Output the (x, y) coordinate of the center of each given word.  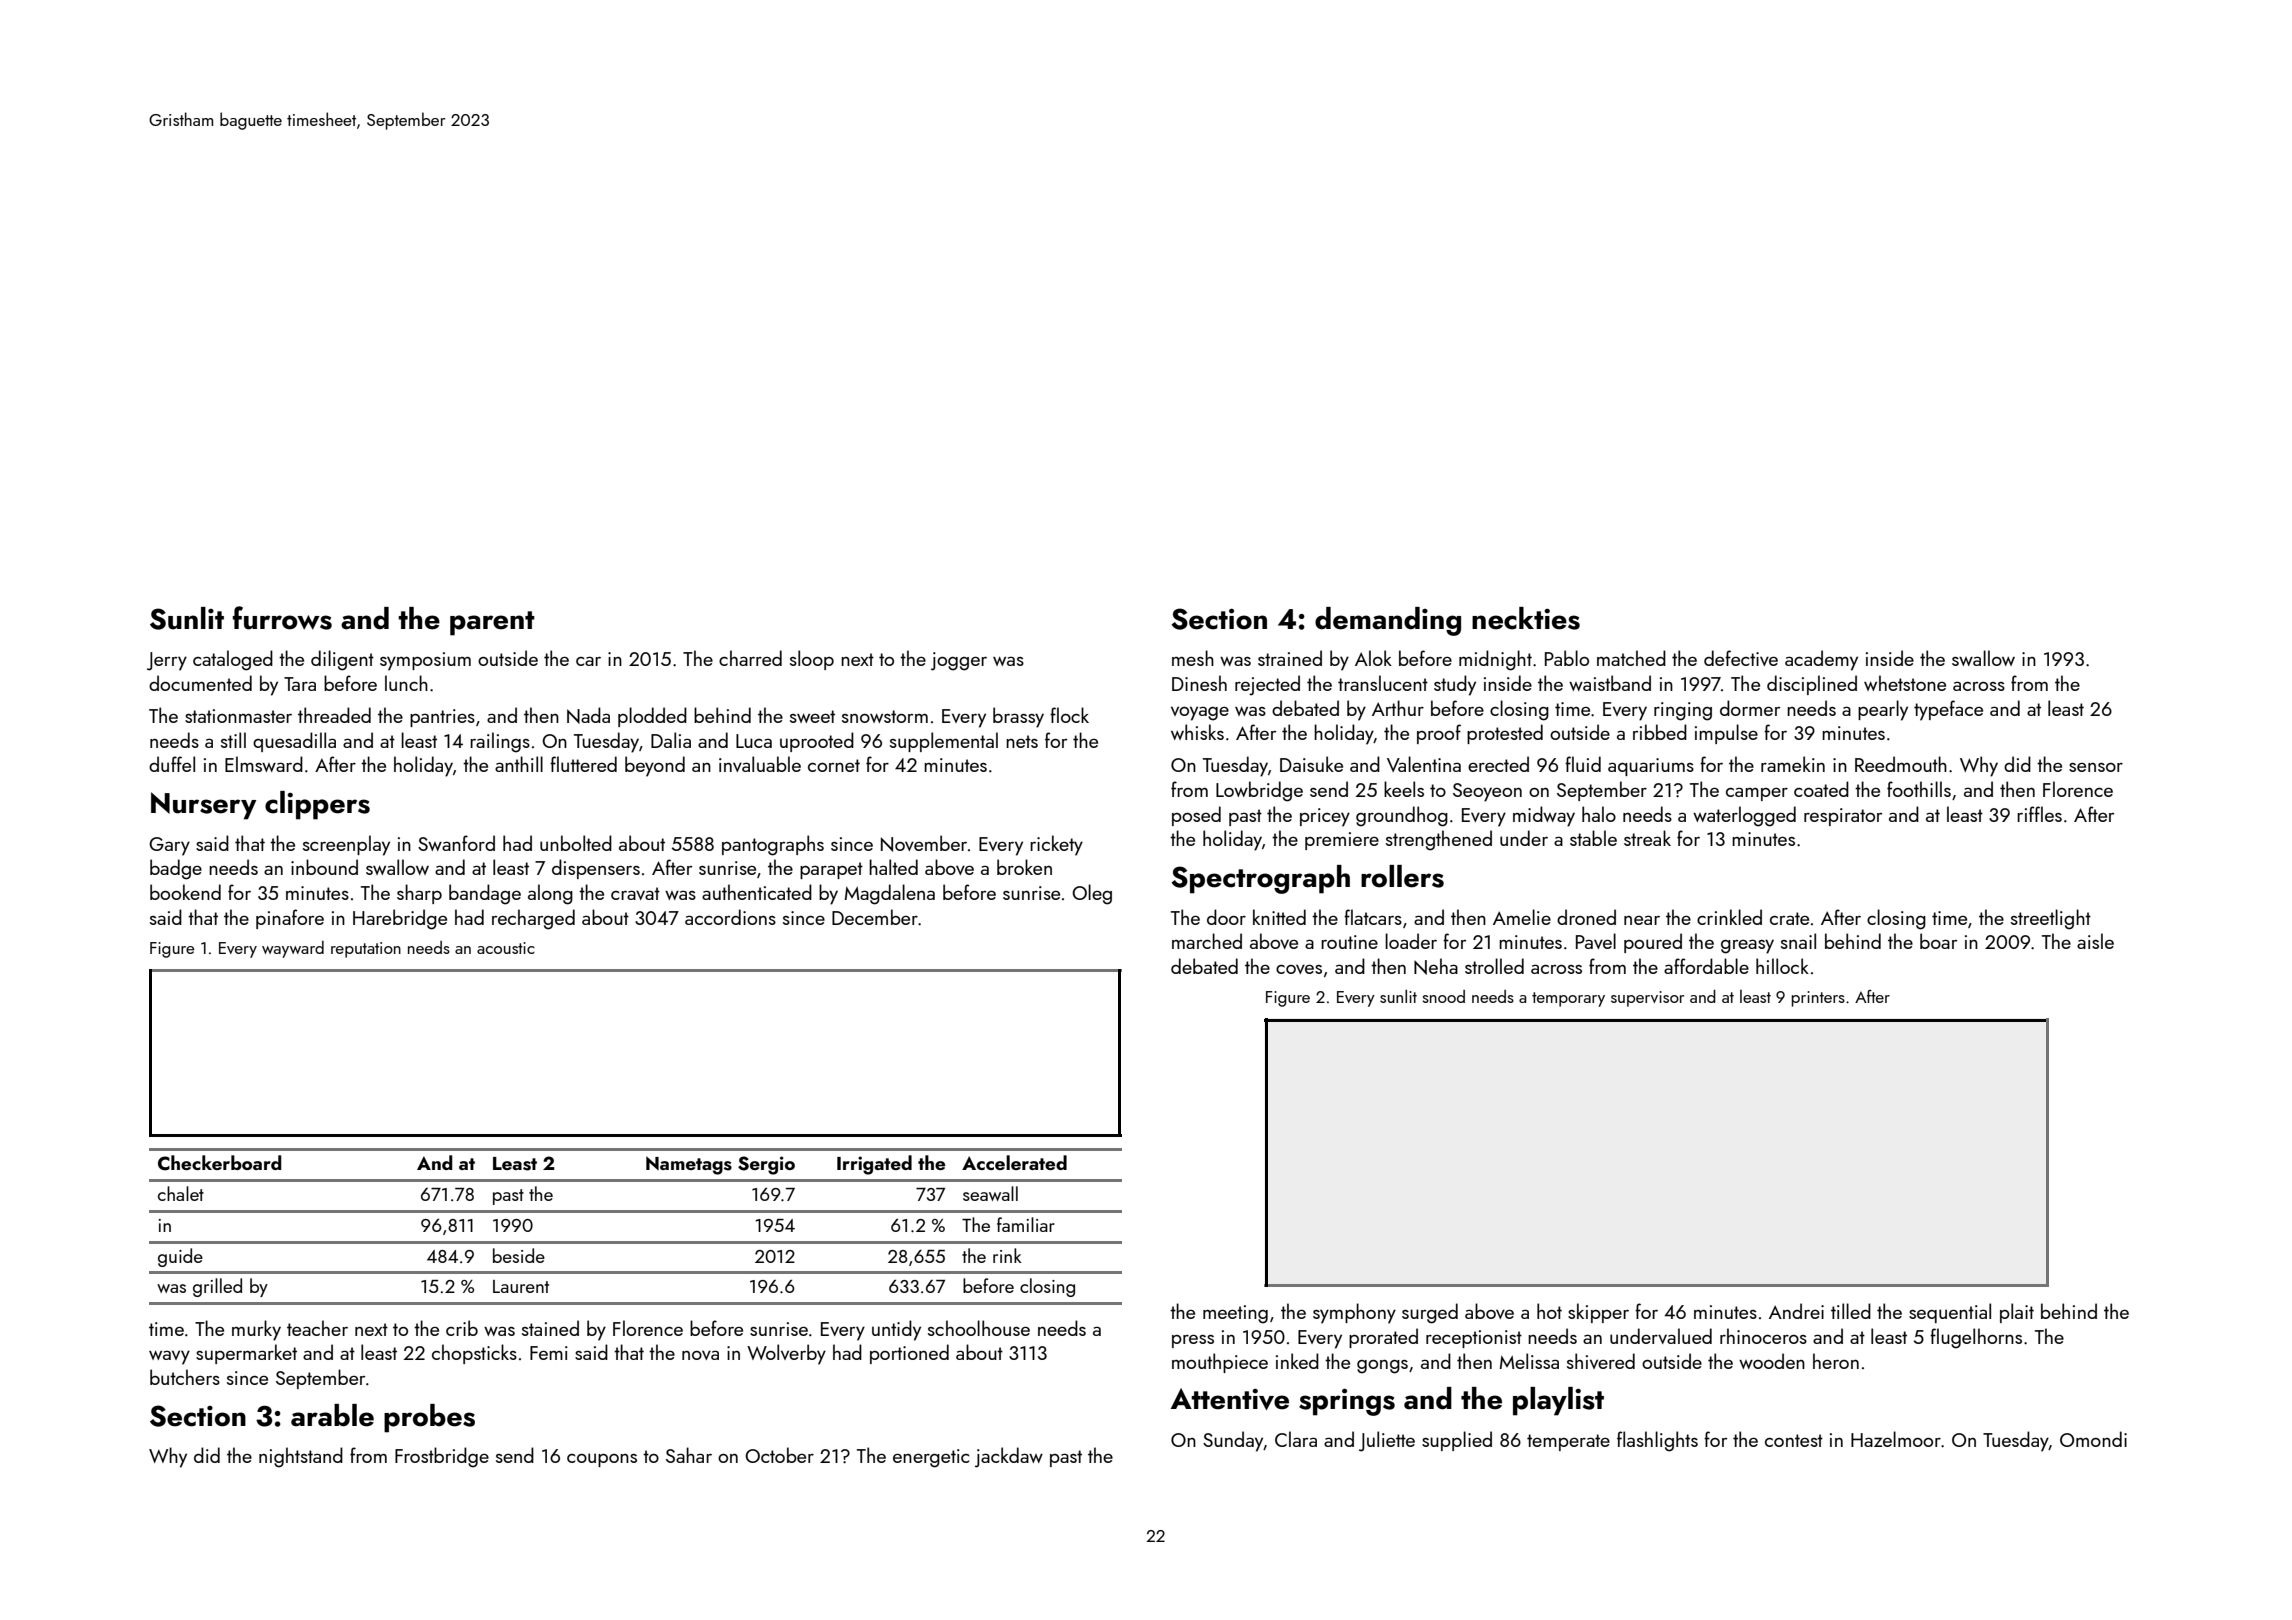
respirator (1843, 817)
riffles (2039, 814)
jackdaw (1009, 1457)
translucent (1383, 683)
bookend (185, 892)
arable (332, 1415)
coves (1299, 969)
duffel (172, 764)
